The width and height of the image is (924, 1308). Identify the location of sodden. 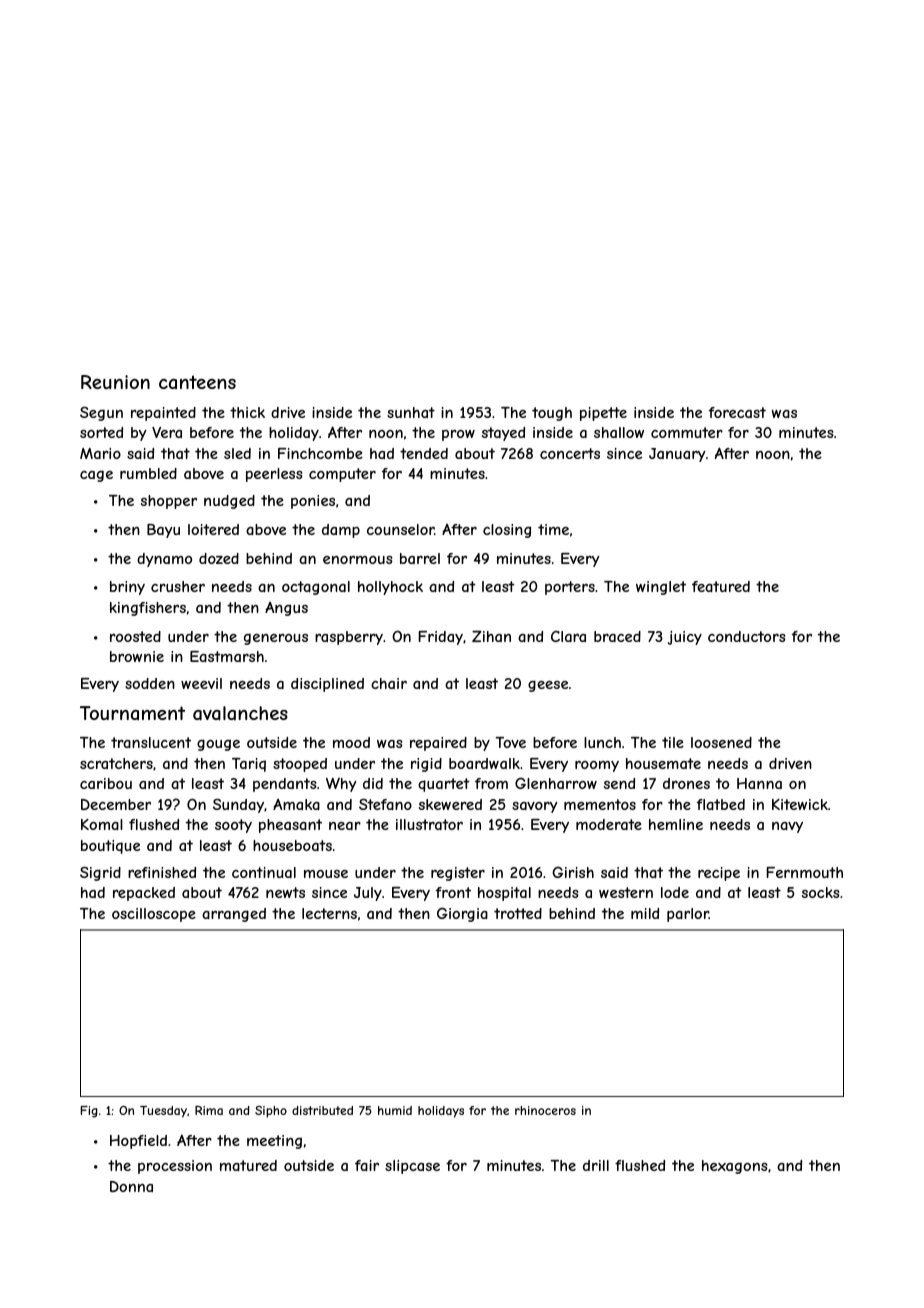
(150, 683).
